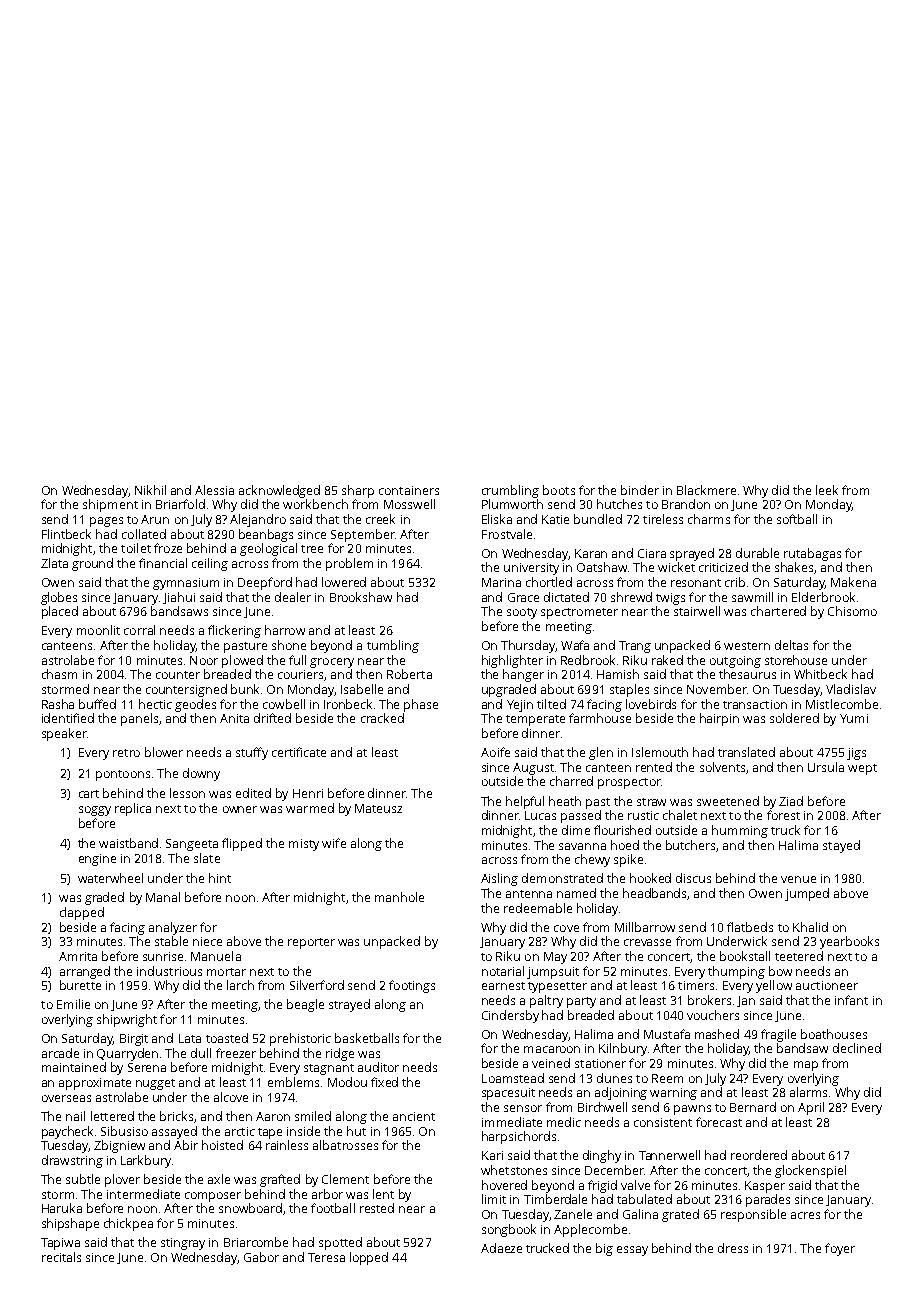 Image resolution: width=924 pixels, height=1308 pixels. I want to click on charms, so click(709, 519).
